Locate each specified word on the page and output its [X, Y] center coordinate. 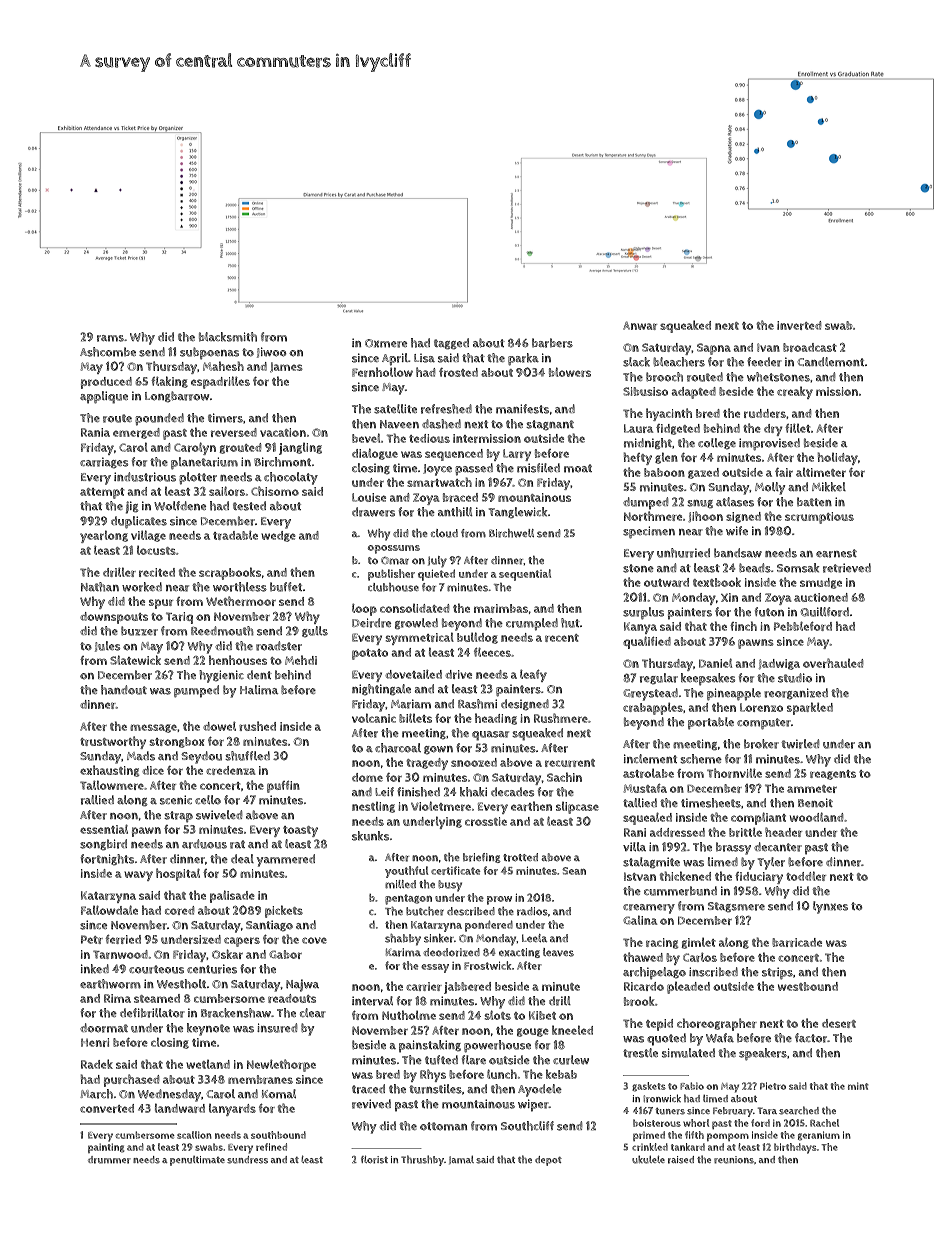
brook [639, 1001]
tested [249, 506]
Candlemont [830, 362]
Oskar [227, 954]
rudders [765, 413]
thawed [643, 957]
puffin [283, 787]
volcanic [374, 718]
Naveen [399, 424]
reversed [234, 432]
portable [711, 723]
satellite [395, 409]
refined [271, 1147]
